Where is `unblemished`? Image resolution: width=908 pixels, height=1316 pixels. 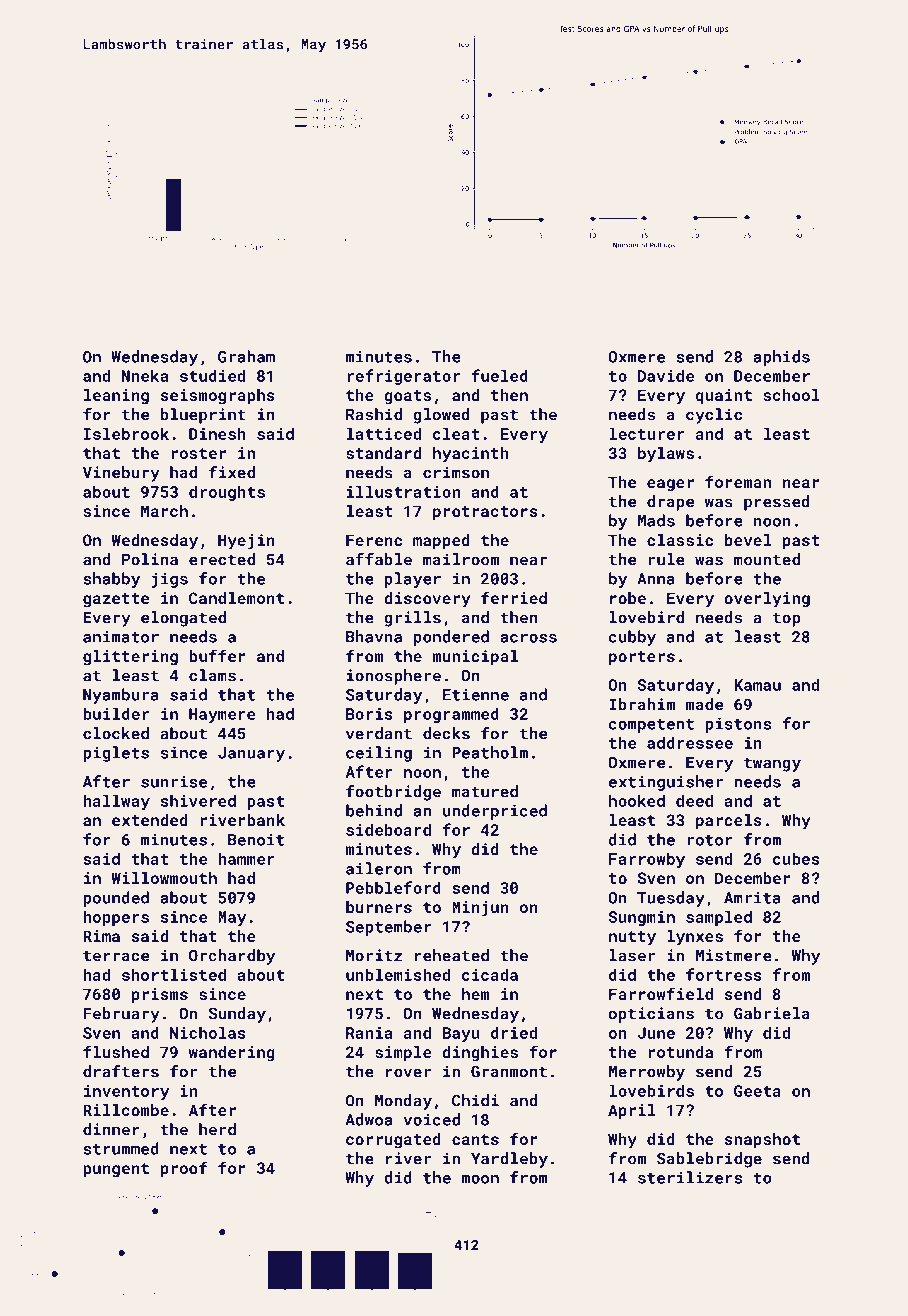
unblemished is located at coordinates (398, 974).
